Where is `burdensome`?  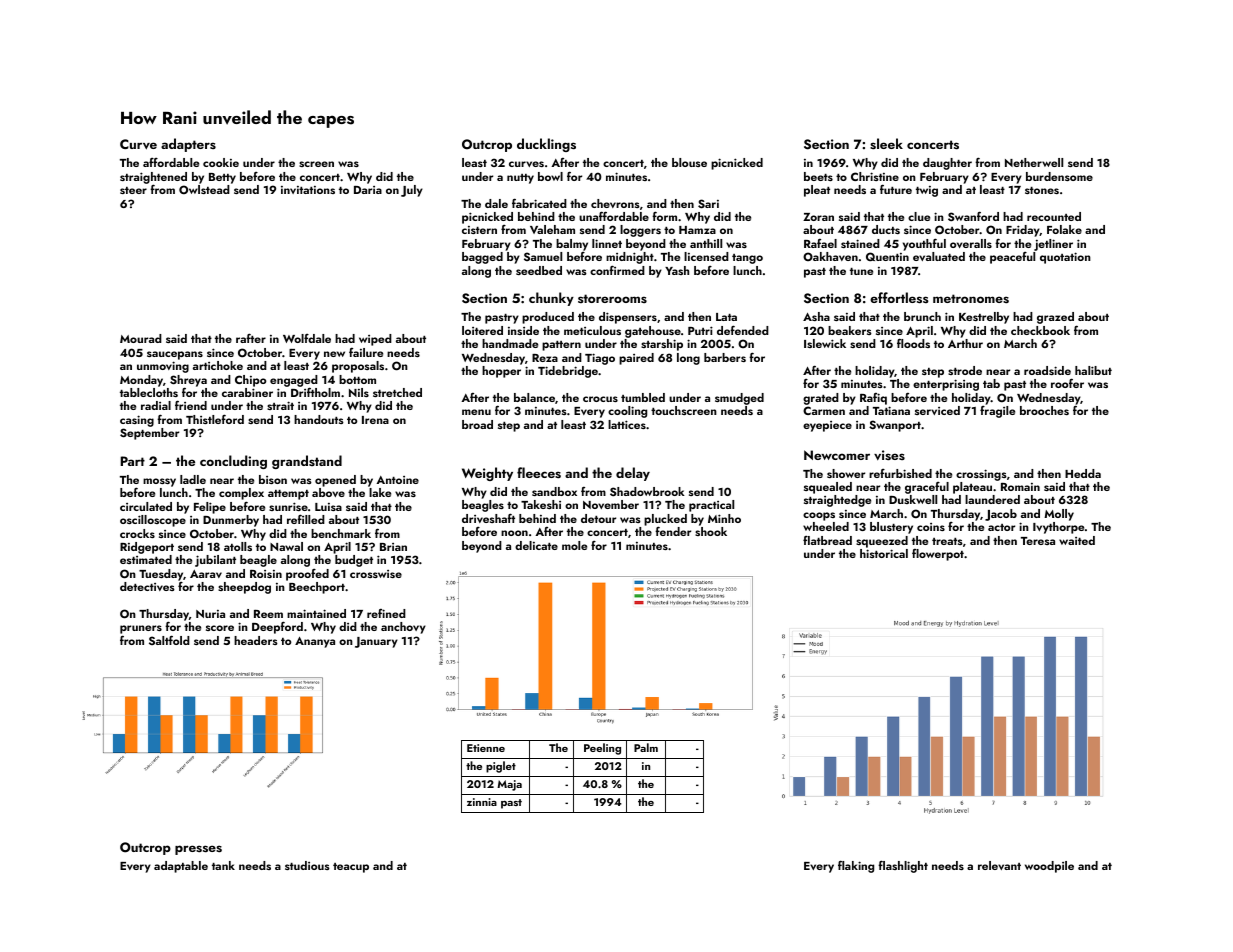 burdensome is located at coordinates (1059, 176).
